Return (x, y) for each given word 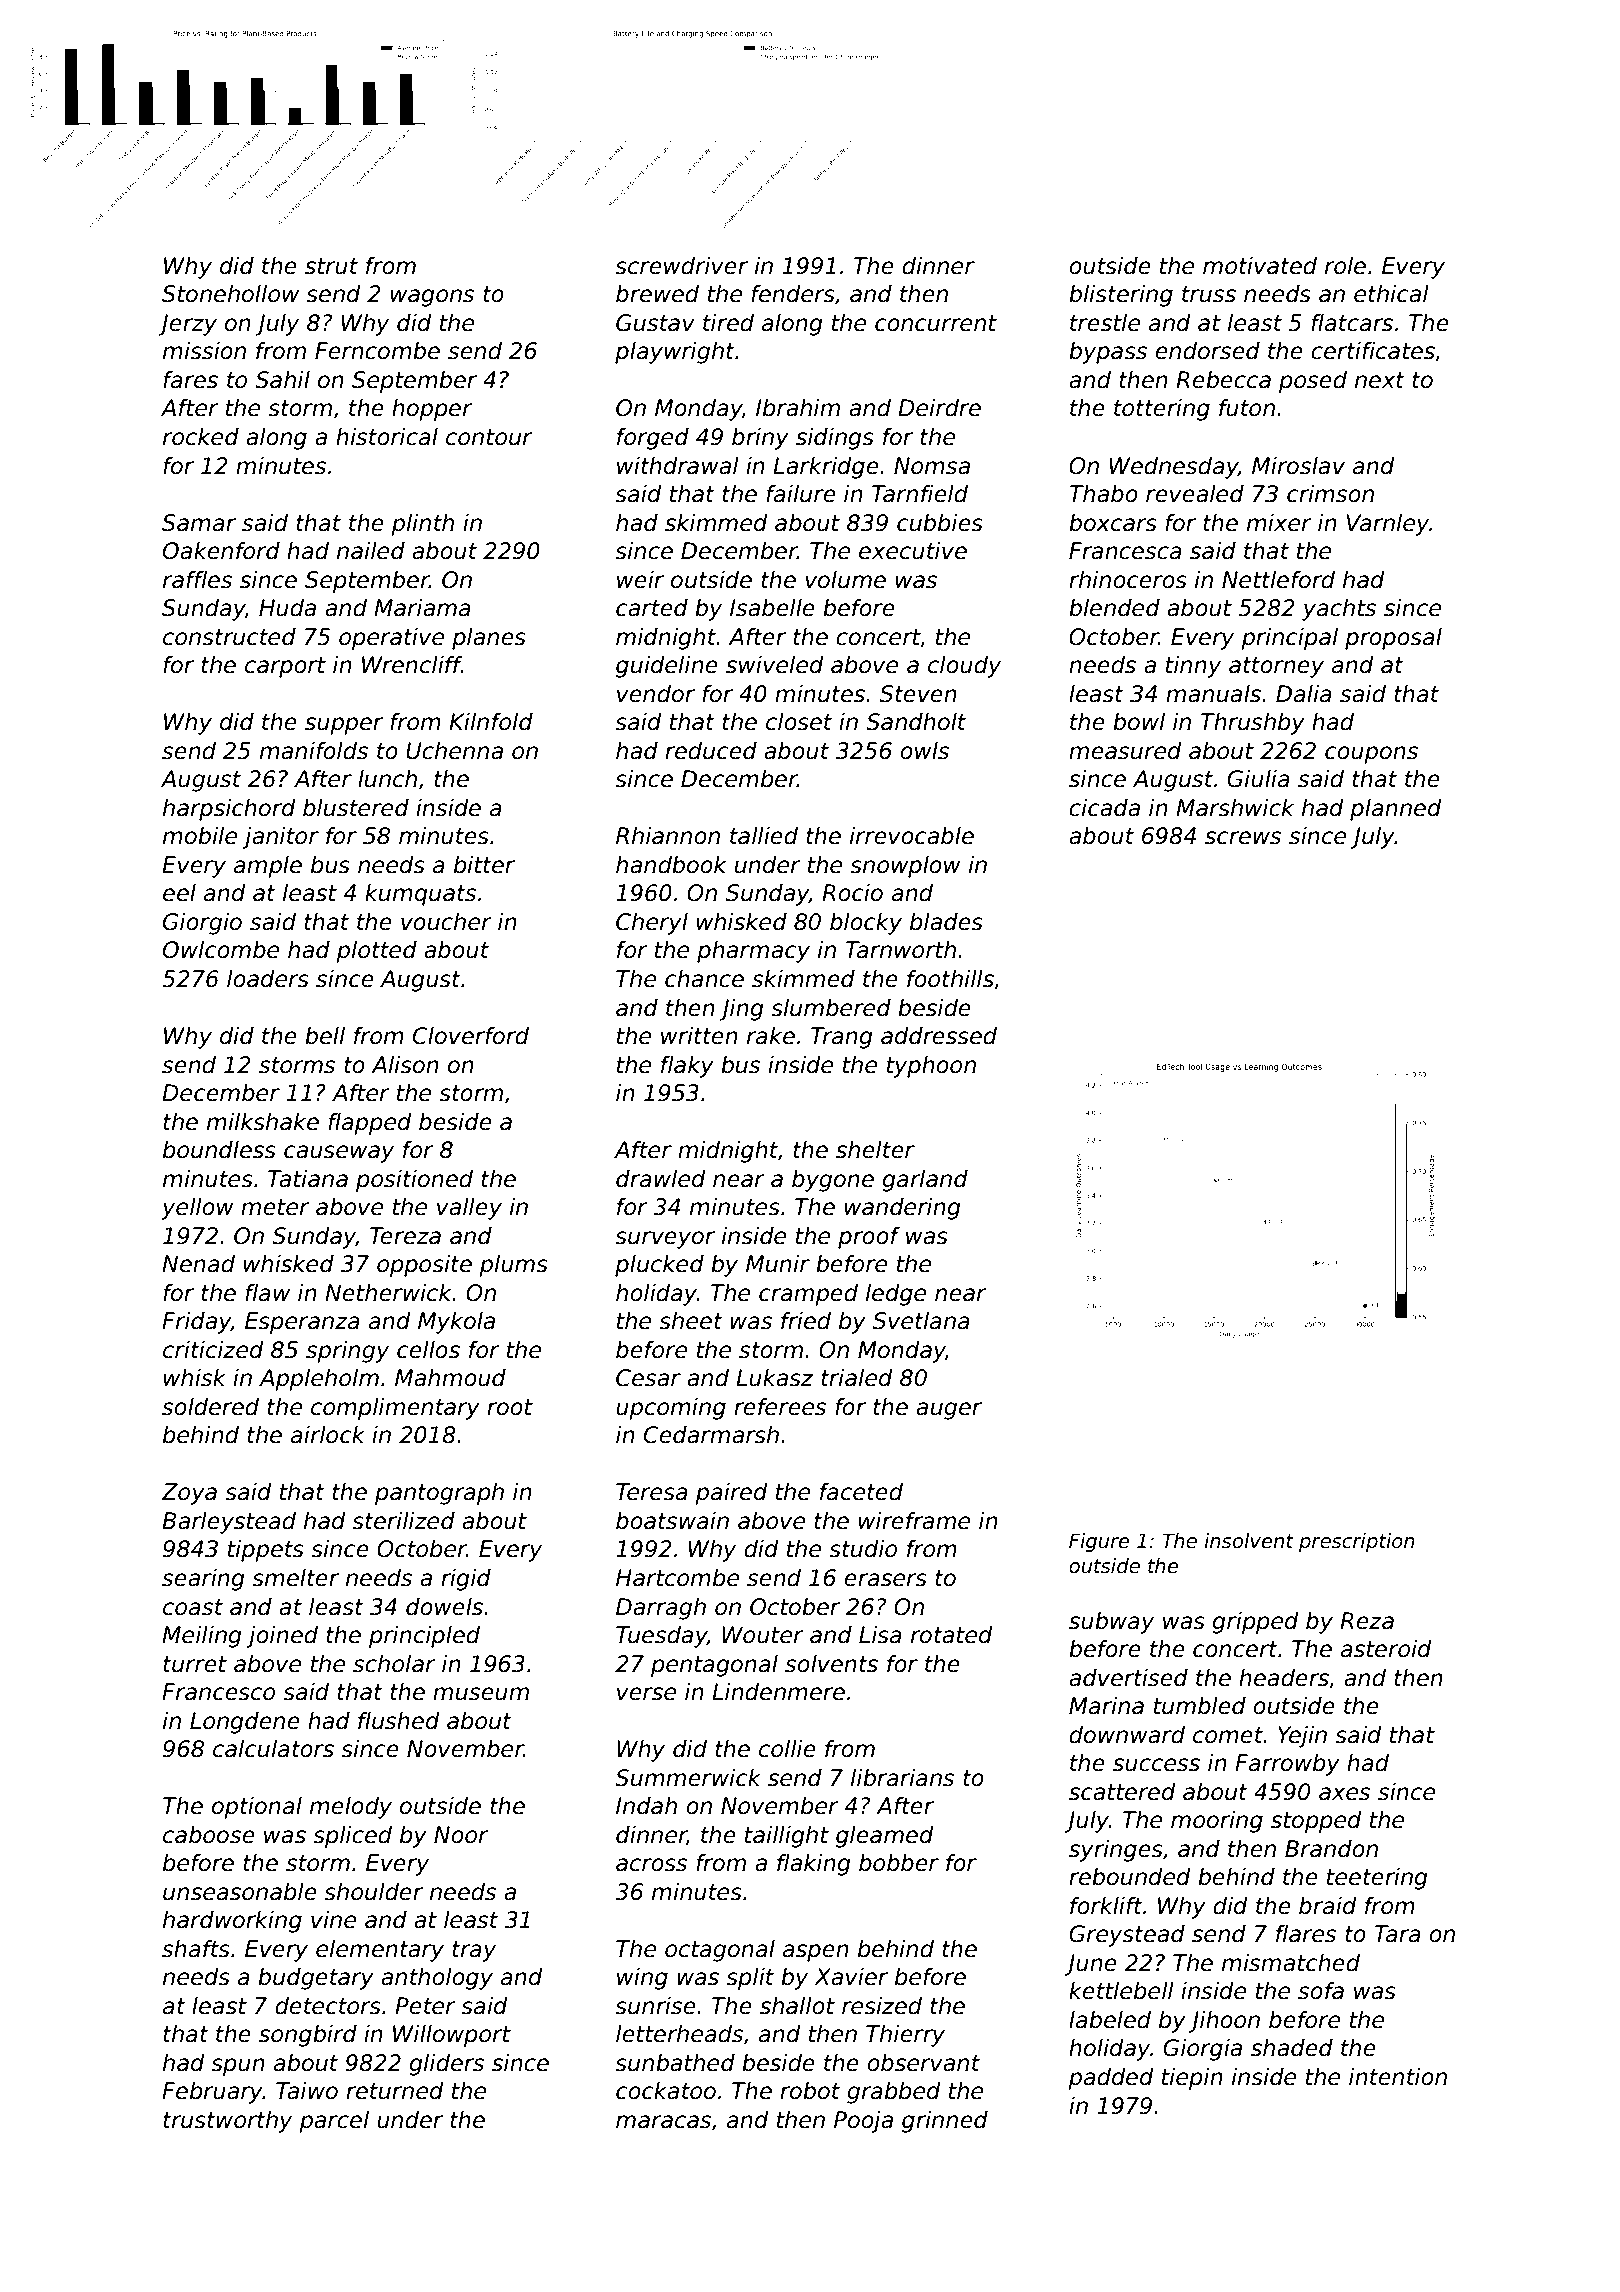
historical (387, 437)
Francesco (218, 1692)
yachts (1339, 610)
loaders (268, 979)
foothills (950, 979)
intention (1398, 2077)
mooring (1217, 1822)
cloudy (964, 667)
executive (913, 551)
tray (474, 1951)
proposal (1393, 639)
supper (344, 726)
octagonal (720, 1951)
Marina (1106, 1706)
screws (1243, 838)
